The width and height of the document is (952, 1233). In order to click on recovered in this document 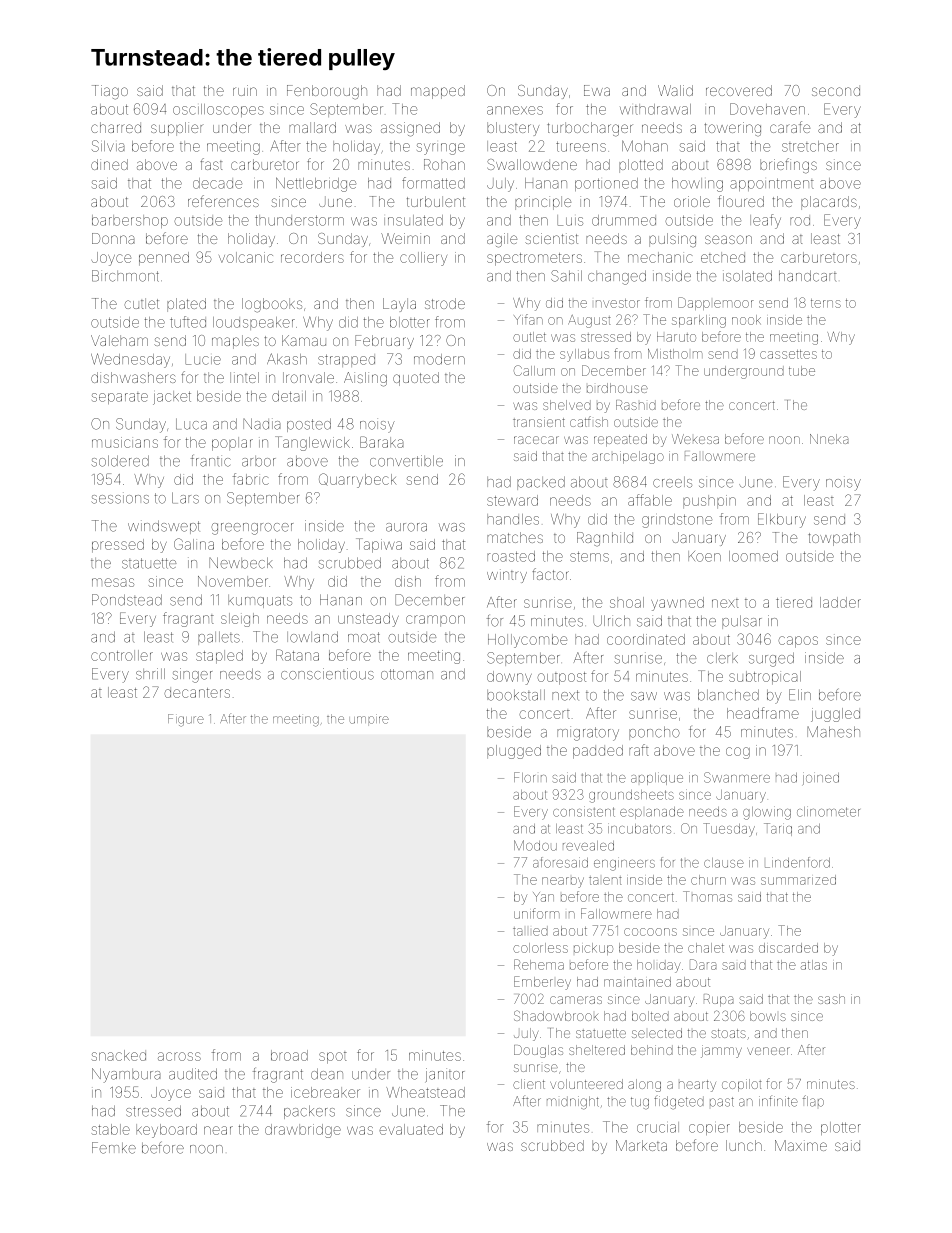, I will do `click(739, 90)`.
